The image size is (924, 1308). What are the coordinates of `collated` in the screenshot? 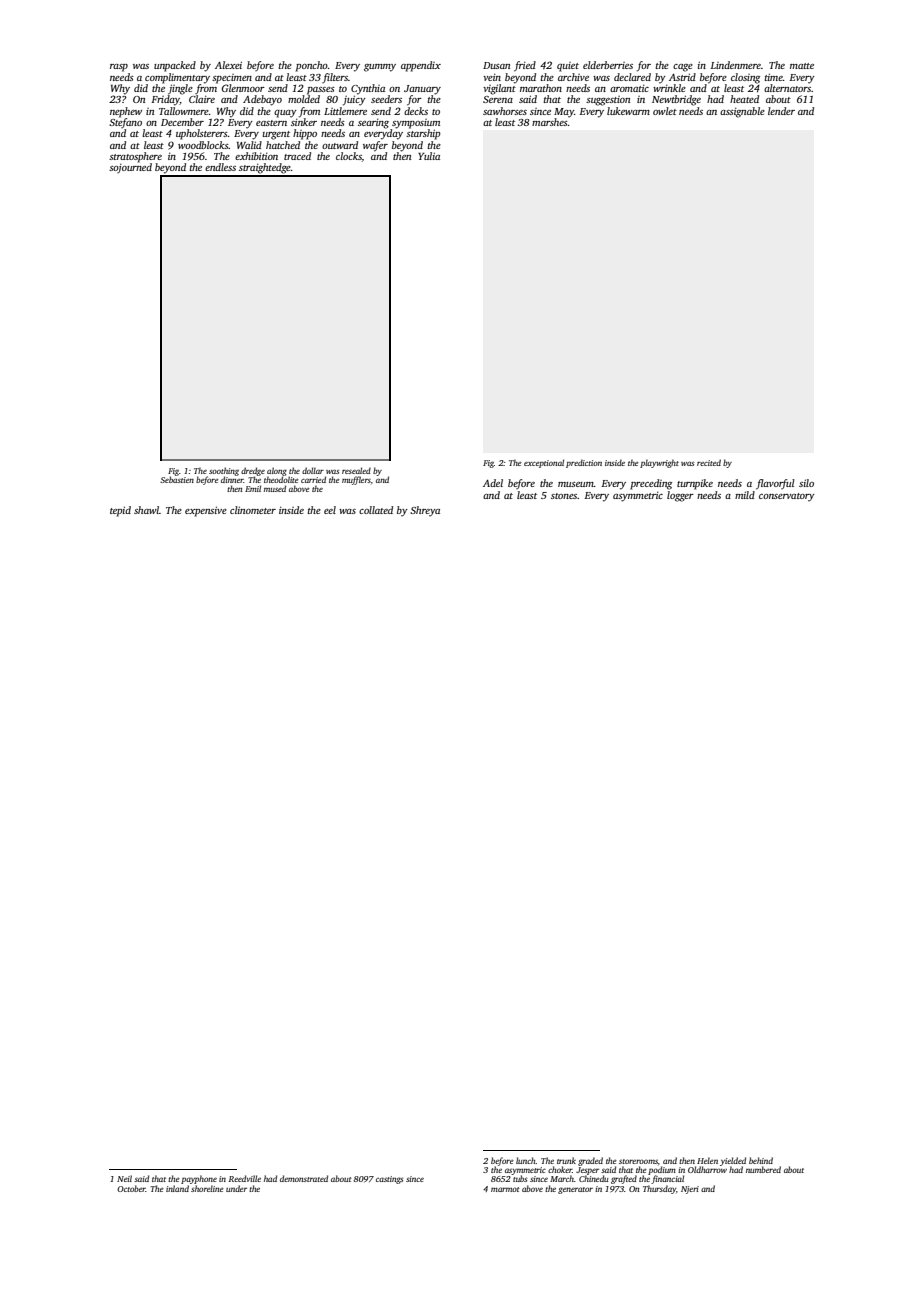 It's located at (376, 510).
